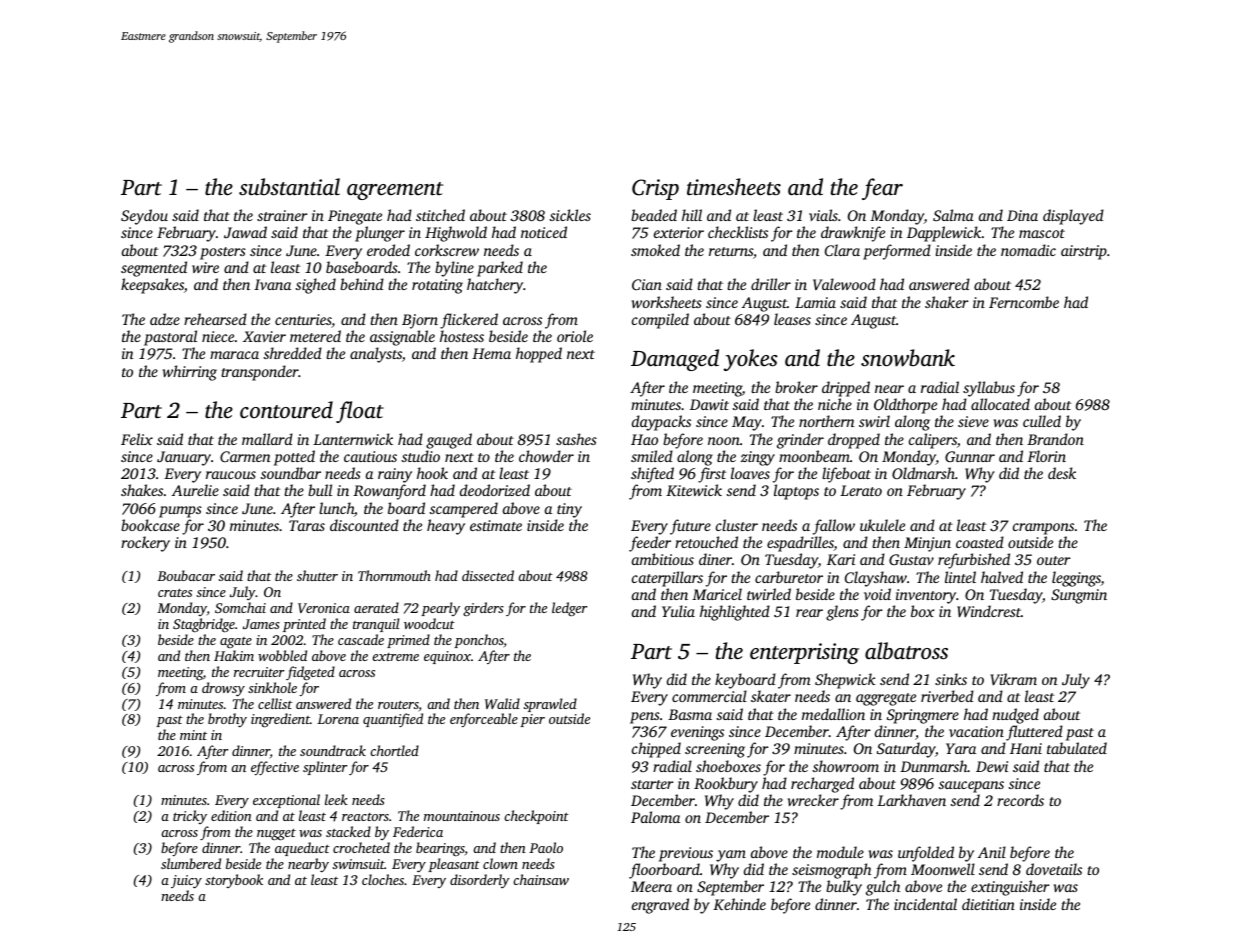 The height and width of the screenshot is (952, 1233). I want to click on Crisp, so click(655, 189).
